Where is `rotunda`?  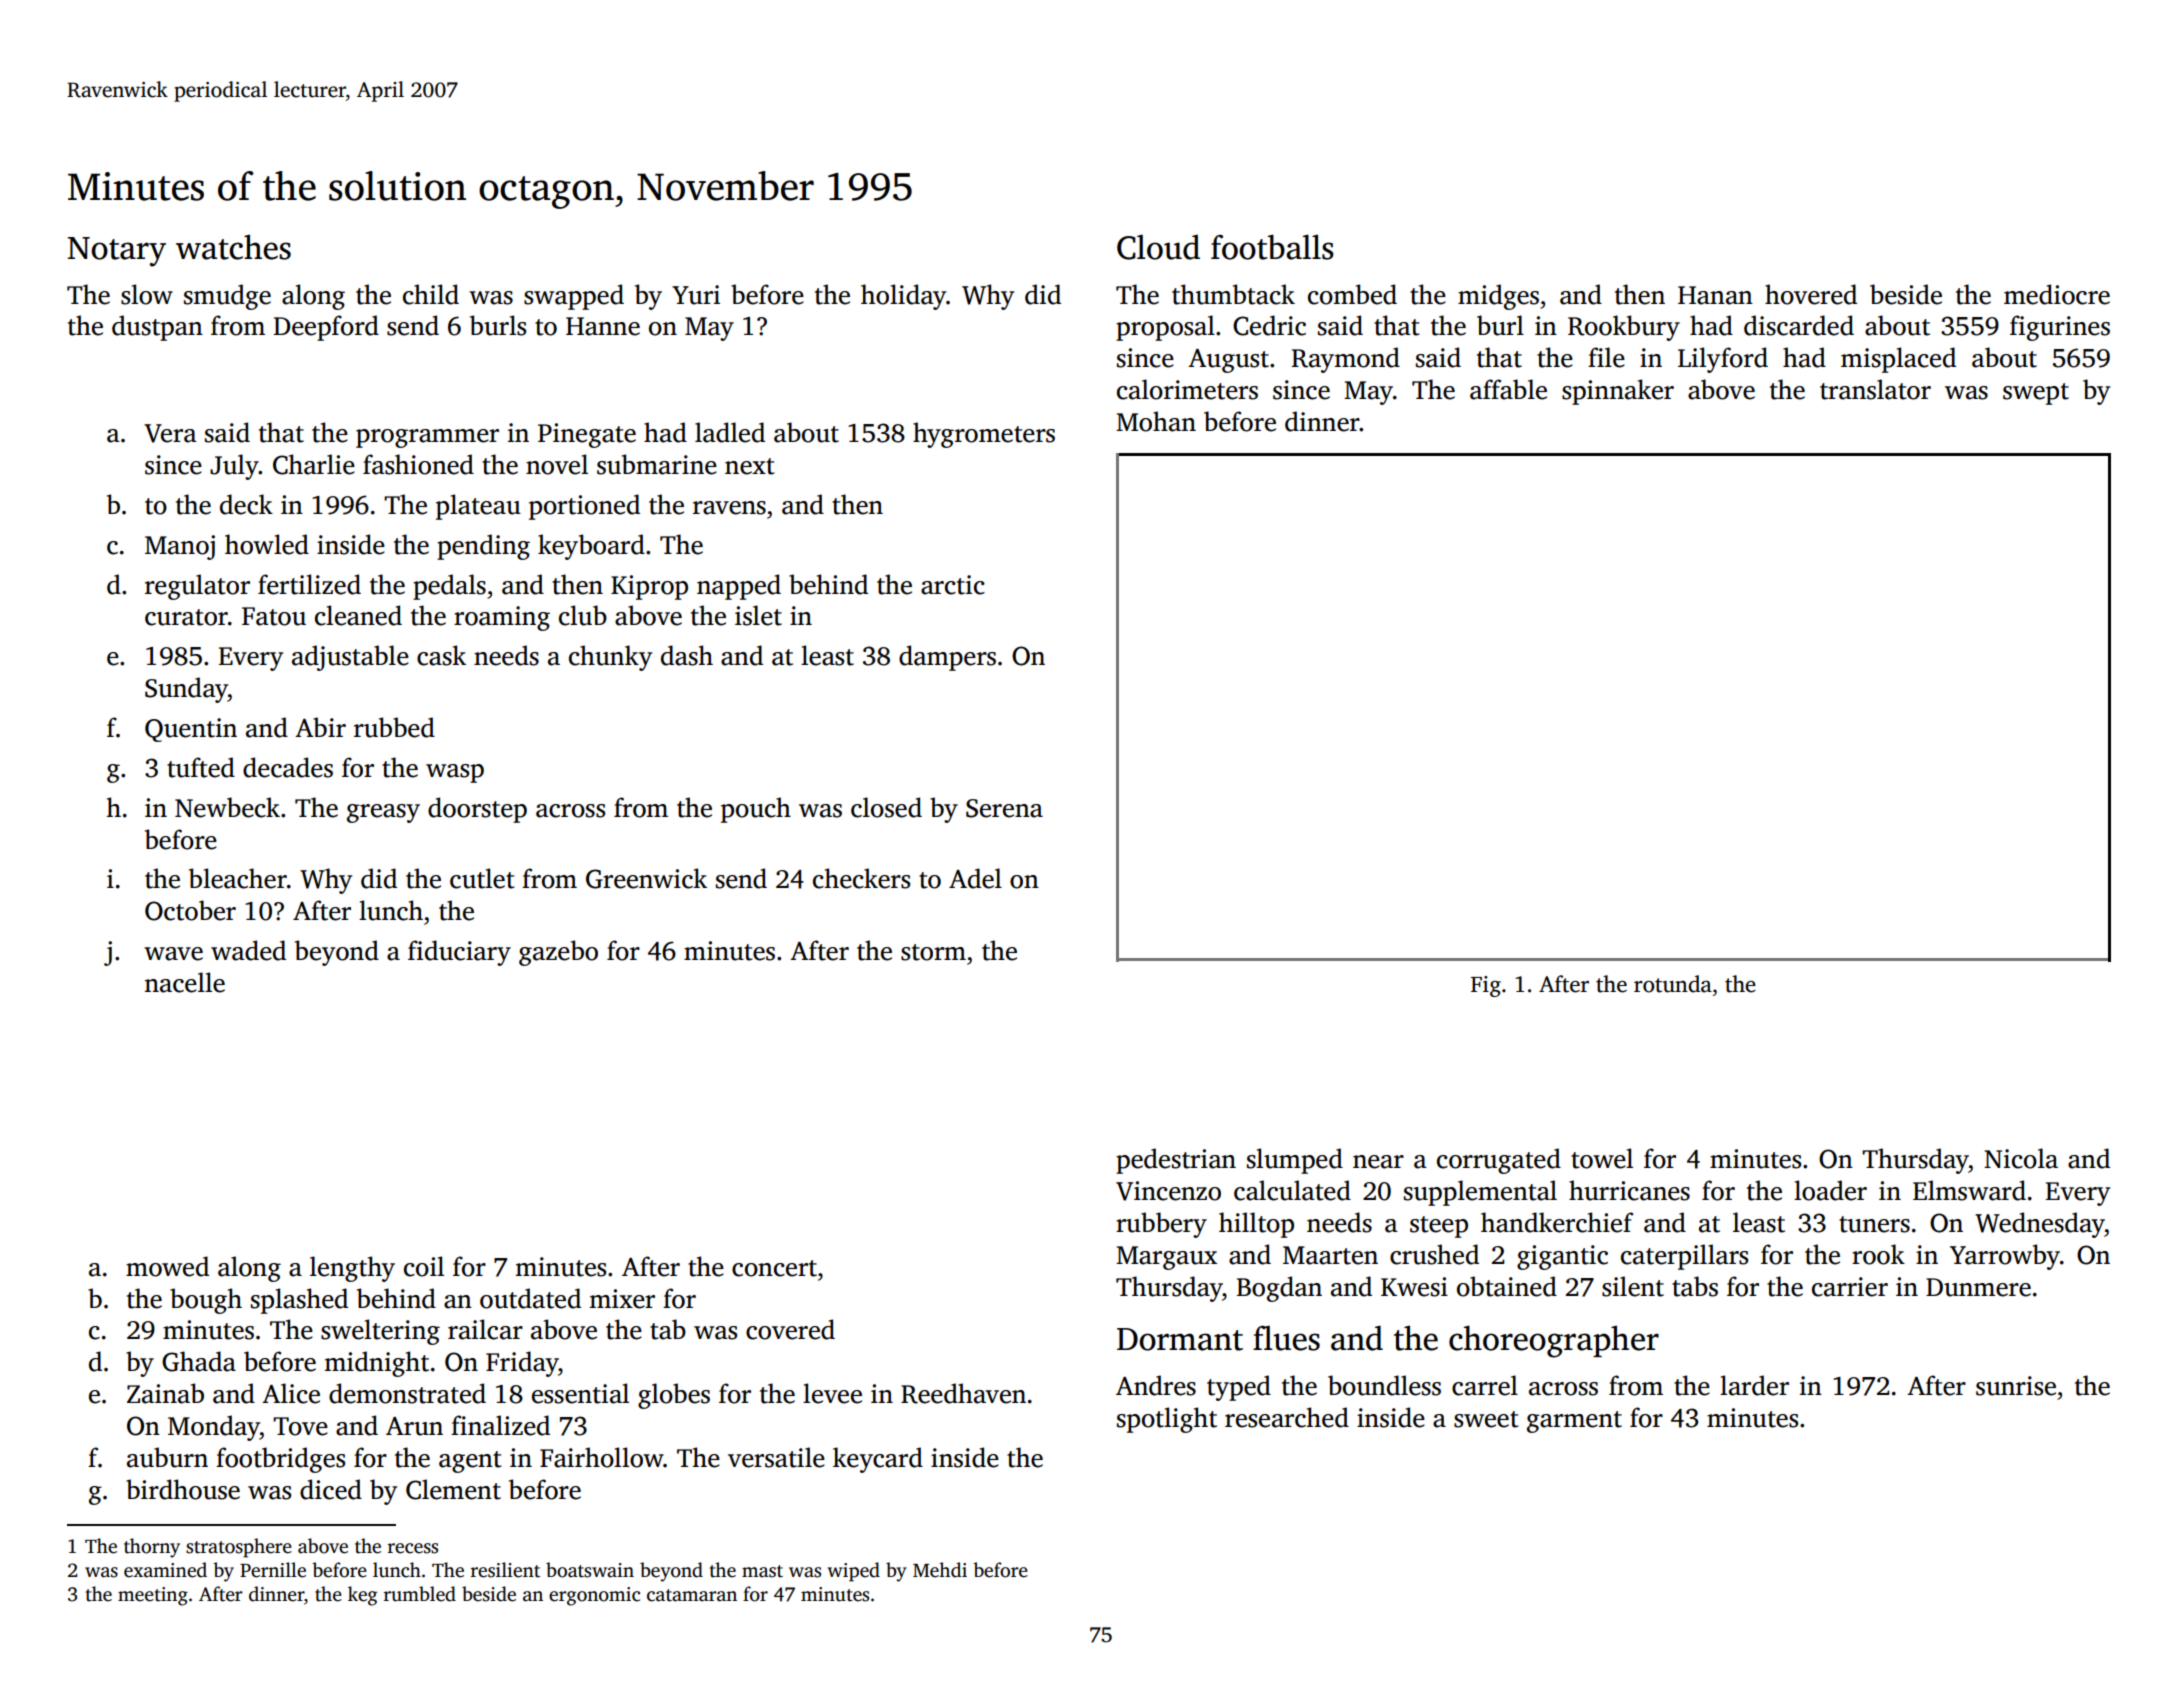
rotunda is located at coordinates (1673, 984).
